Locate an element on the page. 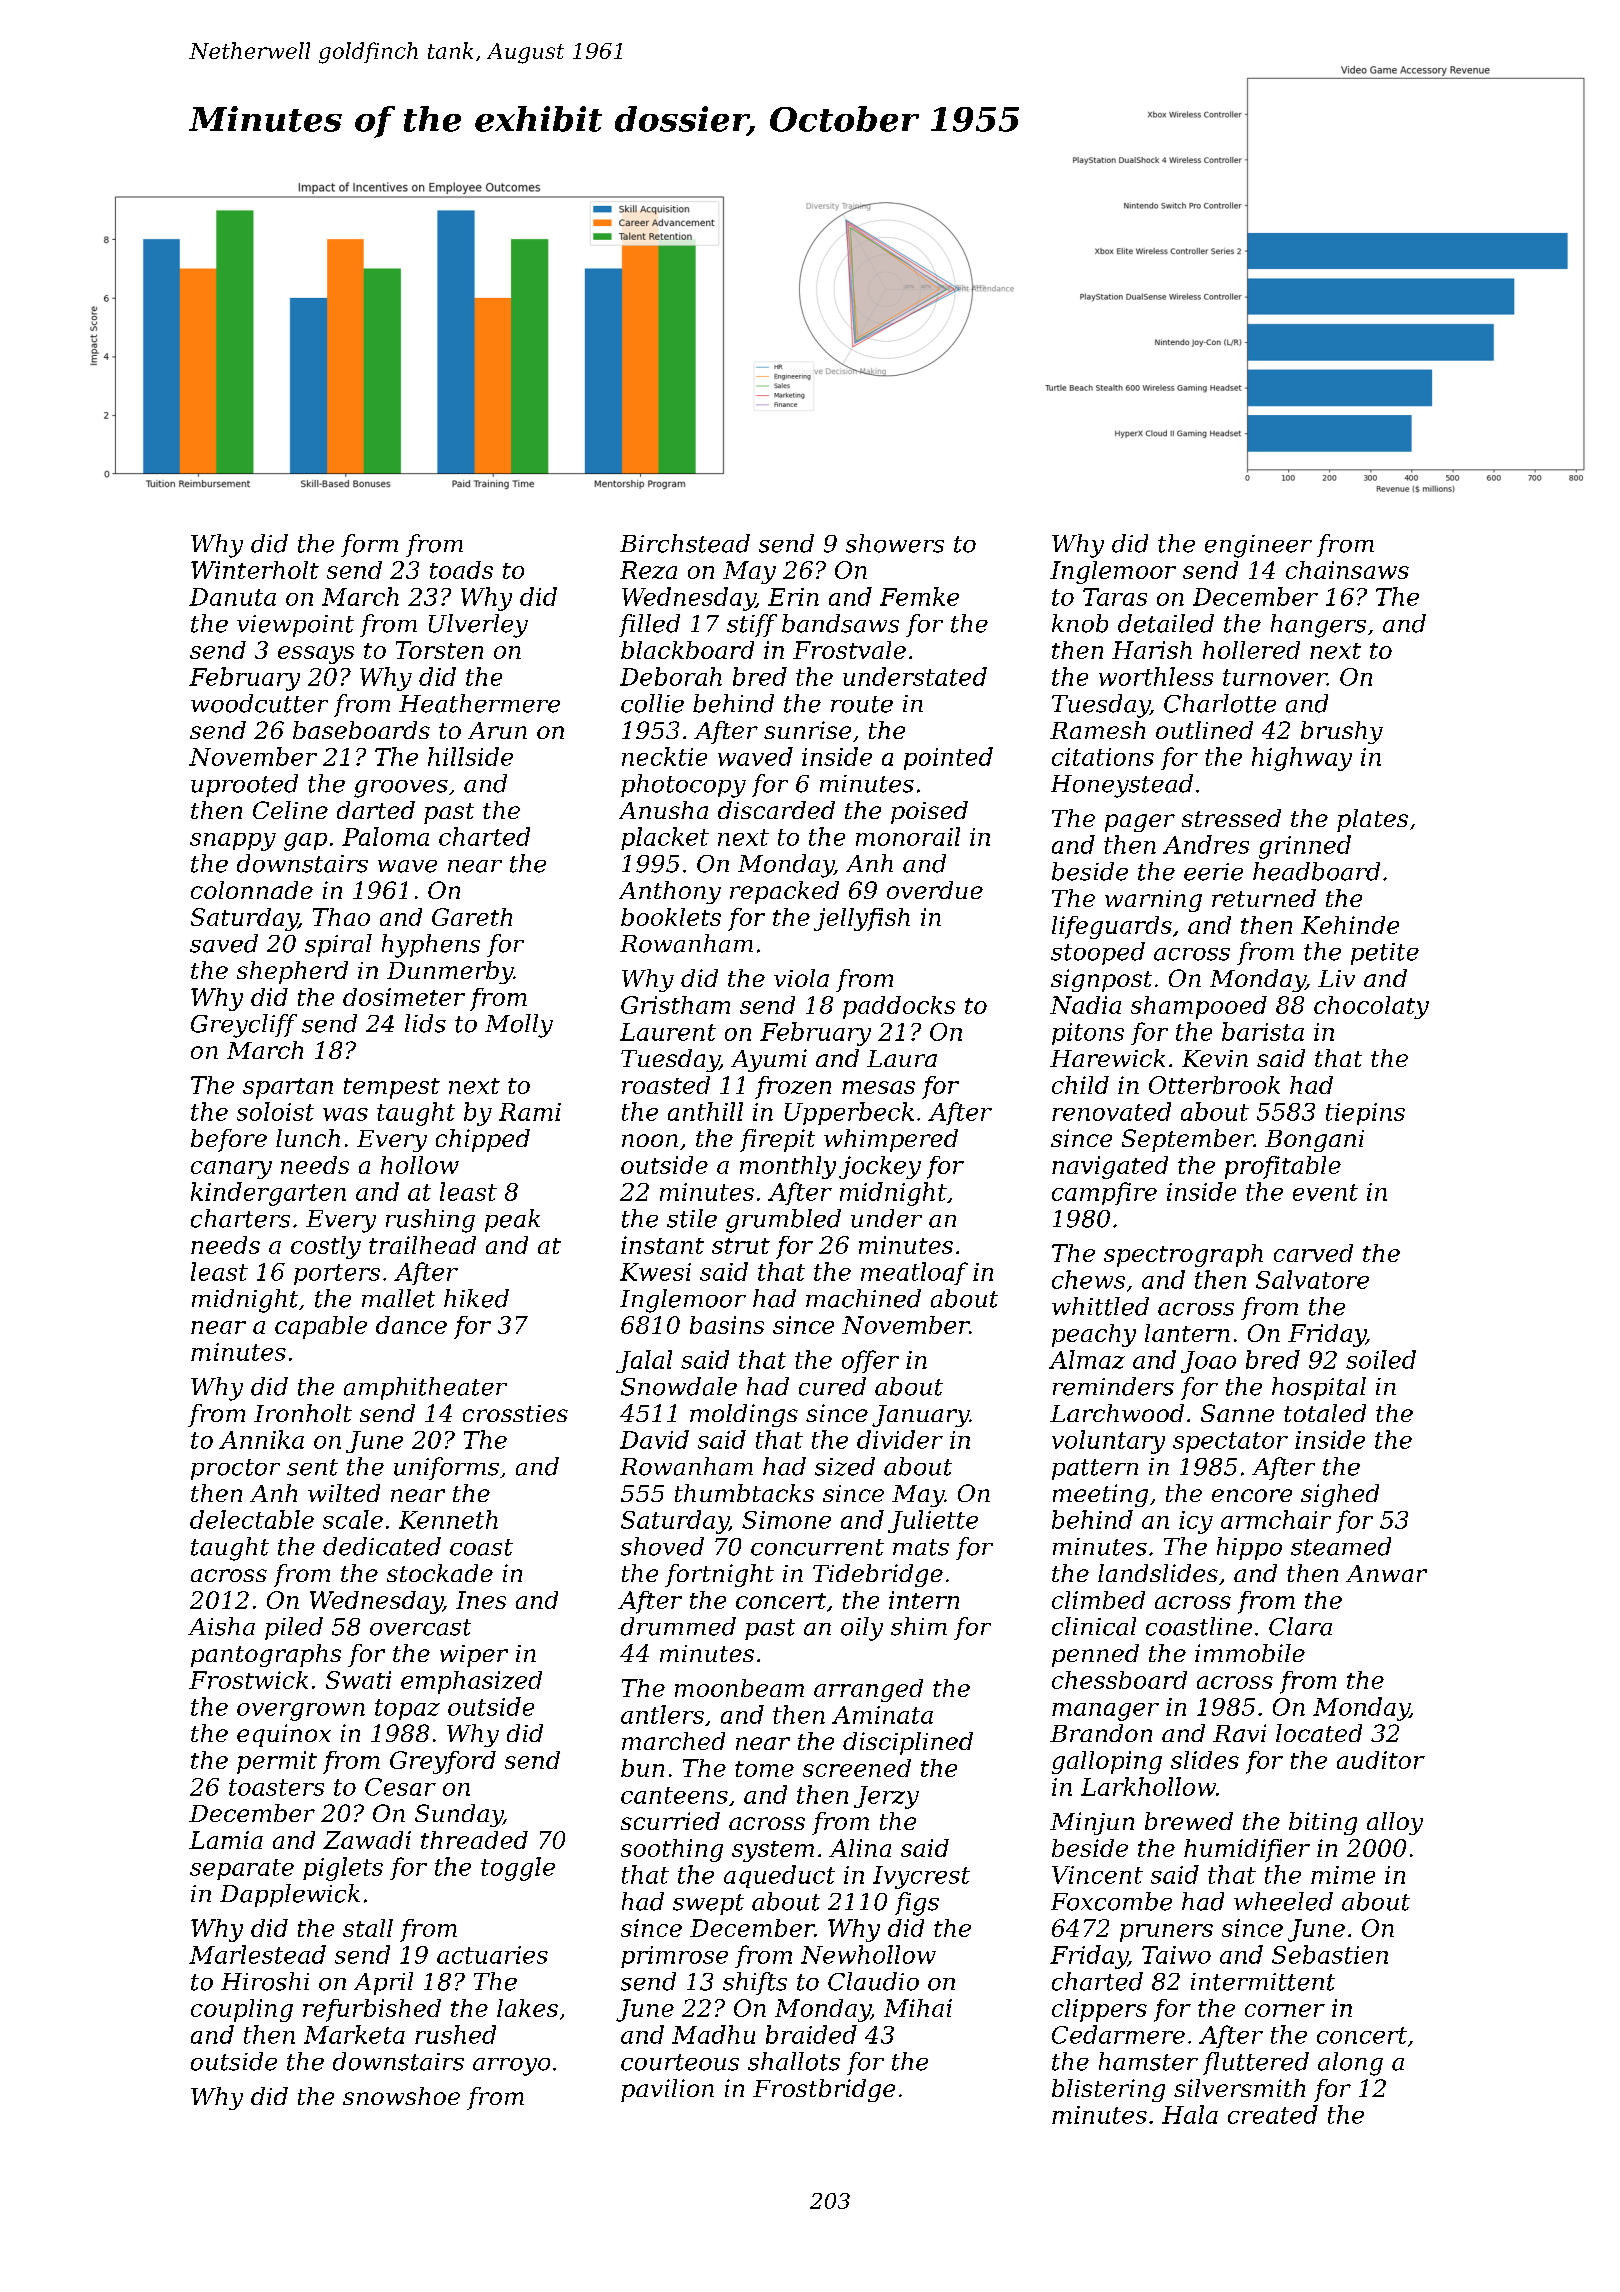  Femke is located at coordinates (919, 596).
